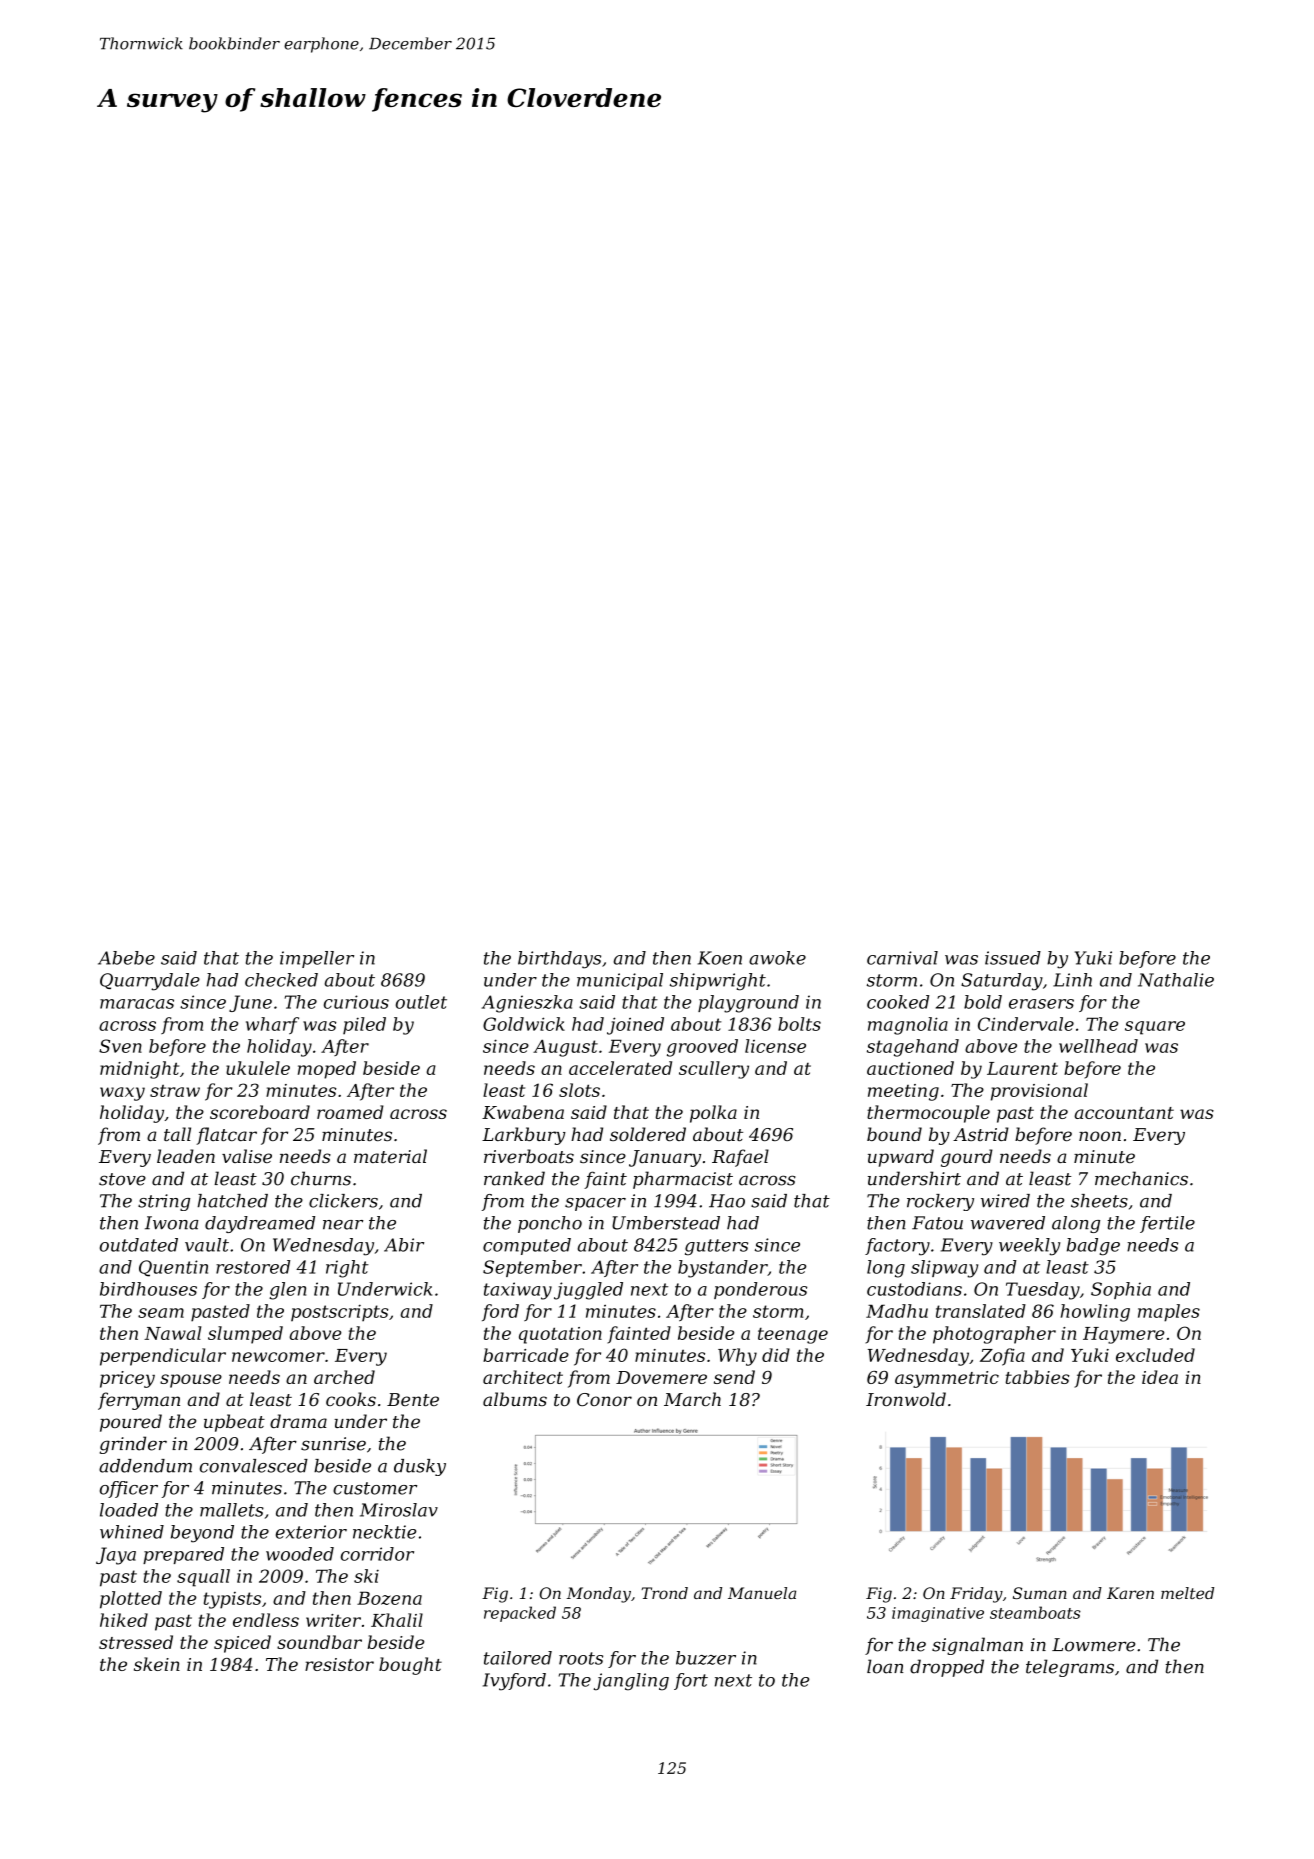 This page has height=1859, width=1314. What do you see at coordinates (375, 1488) in the page?
I see `customer` at bounding box center [375, 1488].
